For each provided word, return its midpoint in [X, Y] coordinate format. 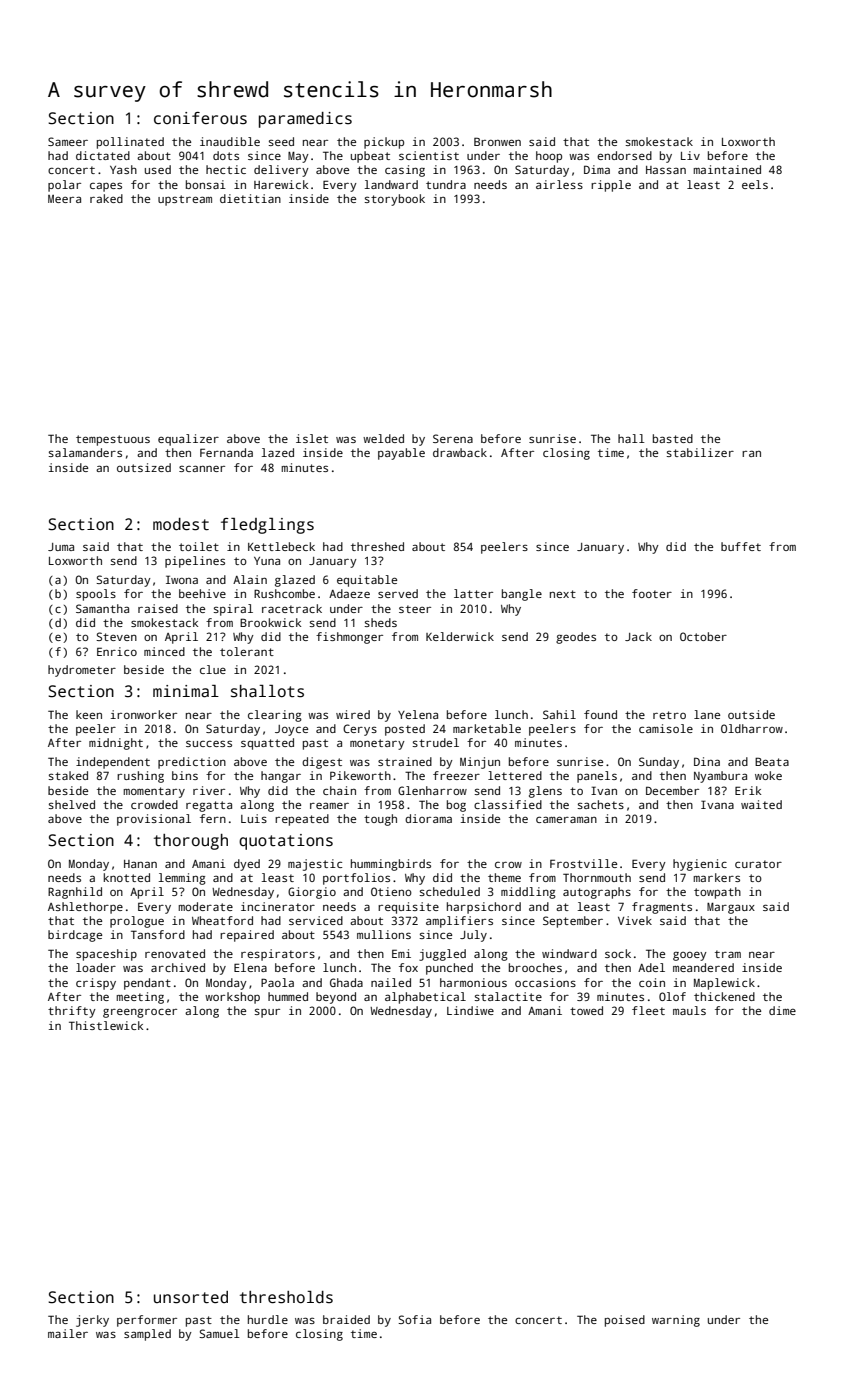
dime [782, 1010]
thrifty [72, 1012]
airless [559, 184]
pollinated [130, 143]
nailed [391, 982]
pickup [384, 143]
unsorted [191, 1297]
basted [673, 438]
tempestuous [113, 440]
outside [751, 714]
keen [89, 714]
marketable [487, 728]
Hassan [666, 170]
